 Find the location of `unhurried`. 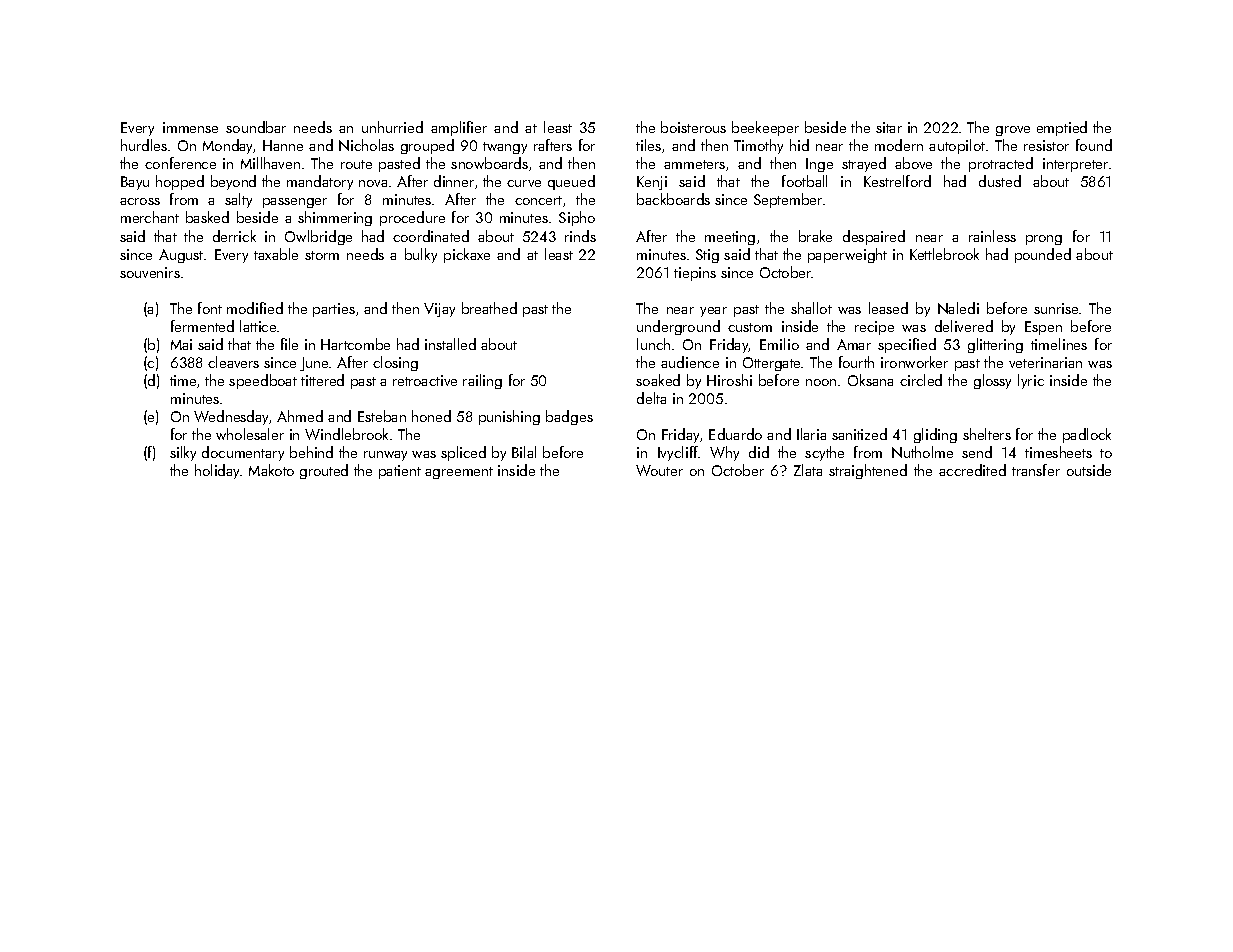

unhurried is located at coordinates (392, 127).
